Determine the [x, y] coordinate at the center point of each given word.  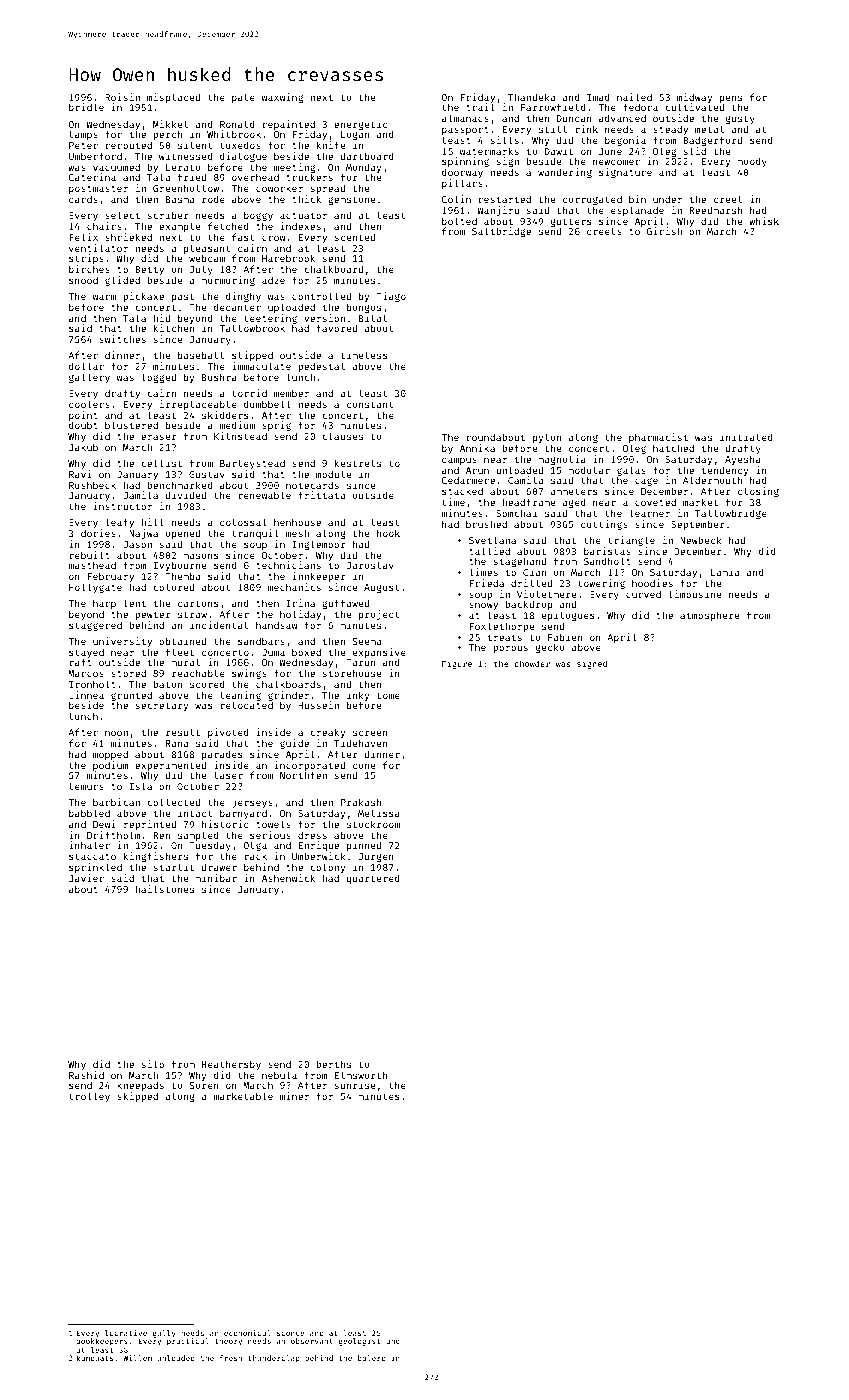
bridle [86, 107]
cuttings [604, 525]
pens [731, 99]
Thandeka [531, 97]
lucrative [126, 1333]
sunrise [355, 1085]
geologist [359, 1342]
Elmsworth [361, 1075]
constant [370, 404]
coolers [89, 404]
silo [153, 1064]
